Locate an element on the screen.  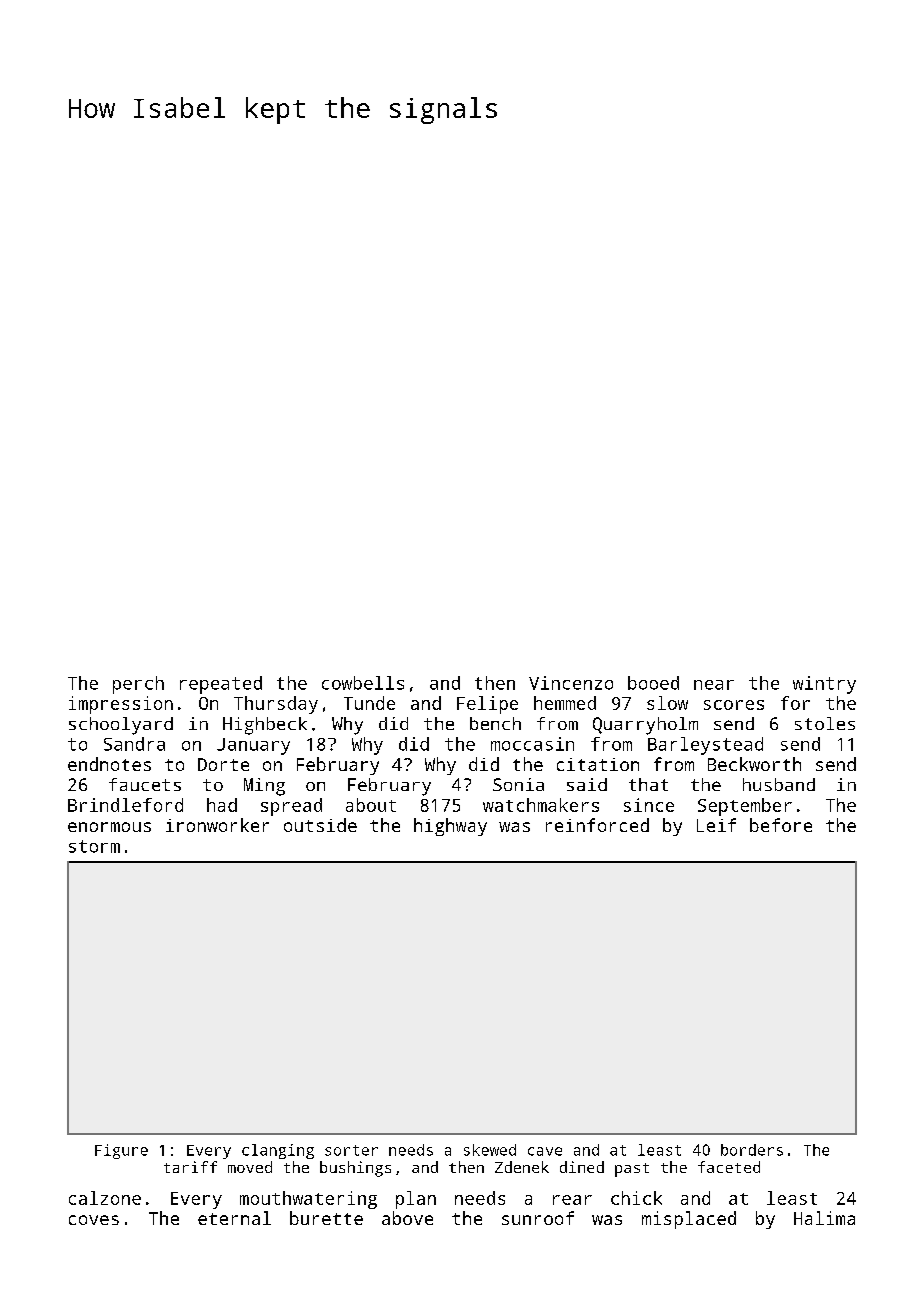
burette is located at coordinates (326, 1218).
